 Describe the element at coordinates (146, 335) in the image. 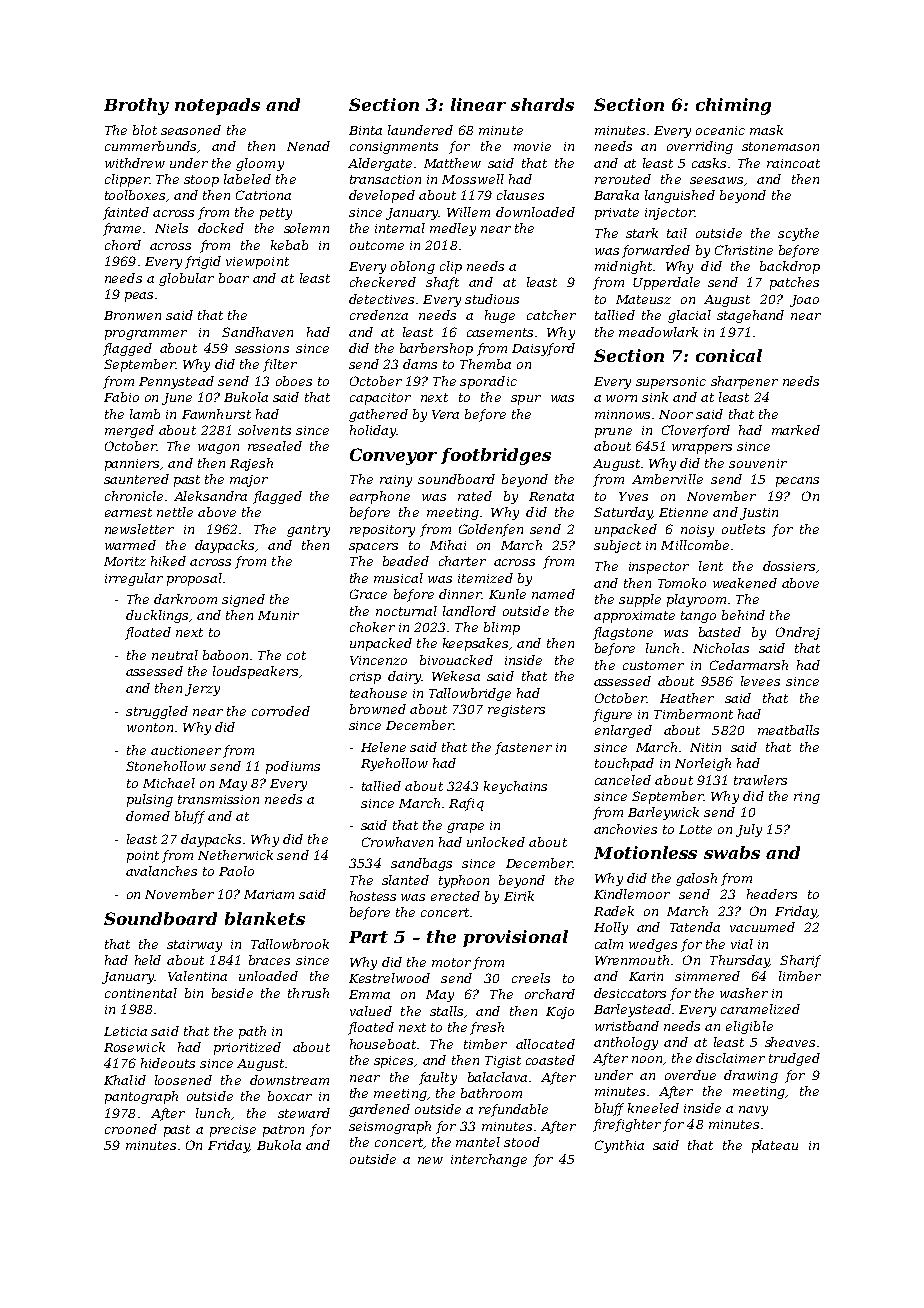

I see `programmer` at that location.
